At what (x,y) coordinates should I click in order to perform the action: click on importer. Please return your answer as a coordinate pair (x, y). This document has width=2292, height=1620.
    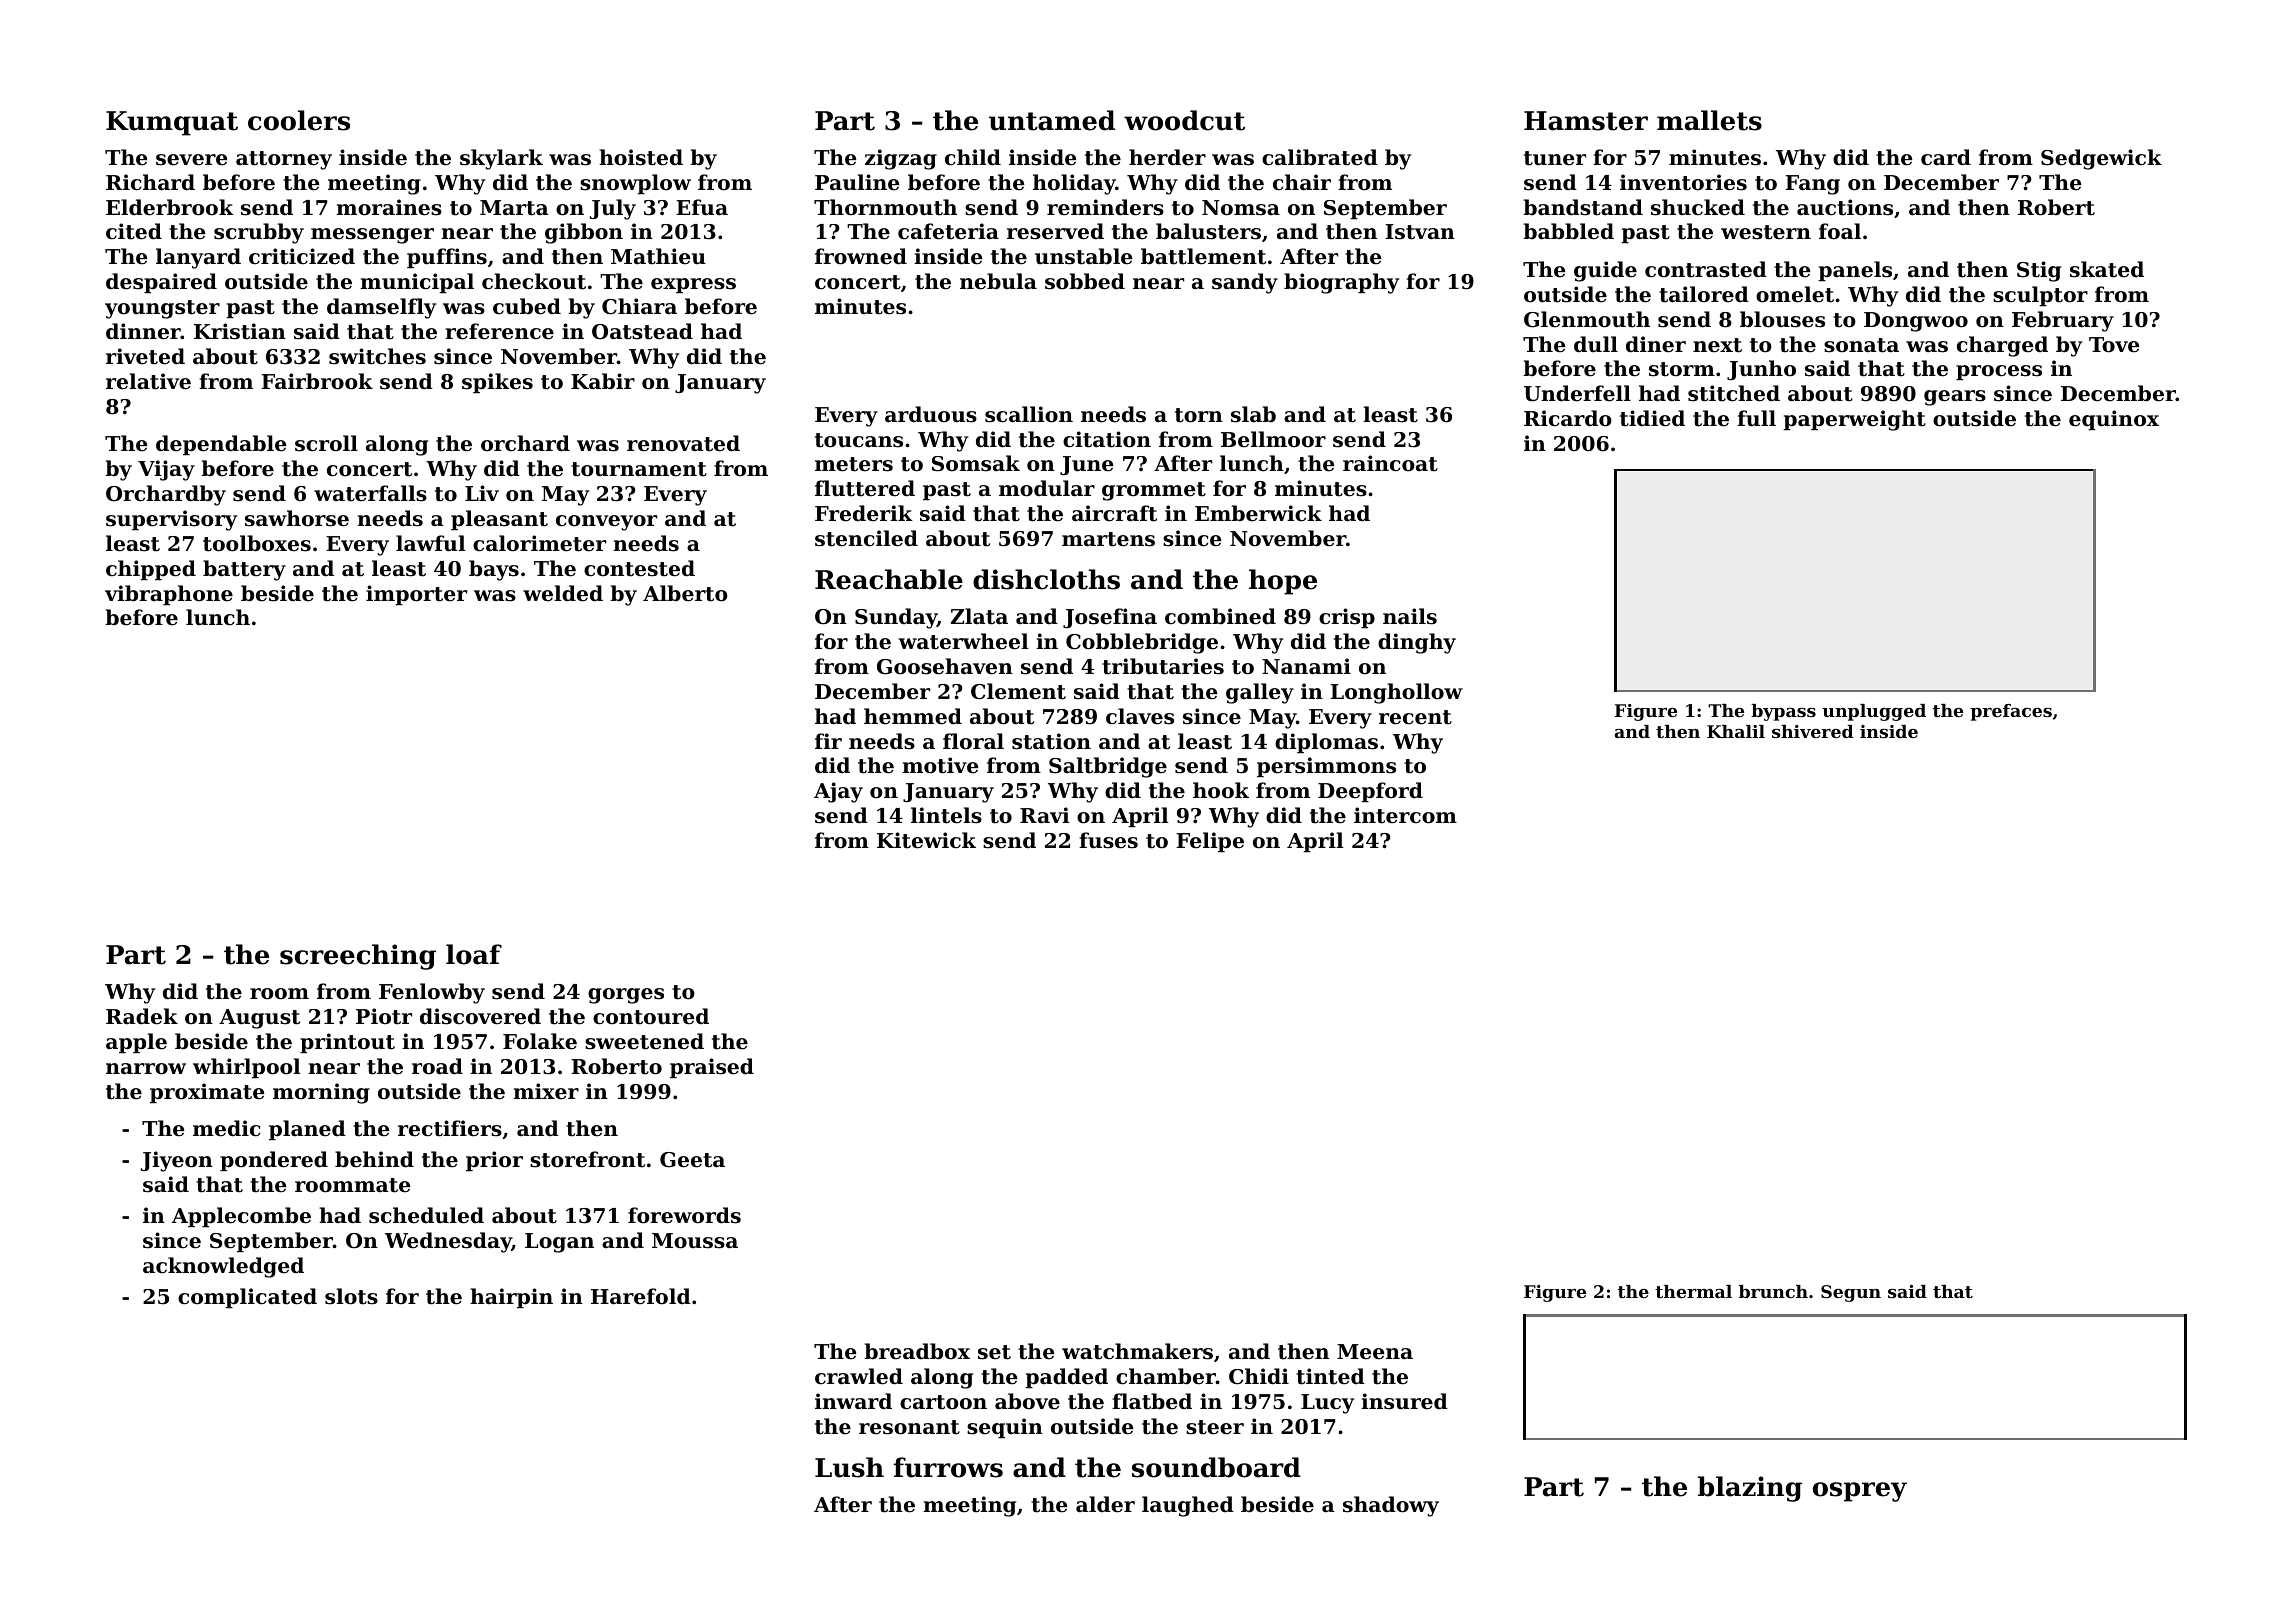
    Looking at the image, I should click on (416, 595).
